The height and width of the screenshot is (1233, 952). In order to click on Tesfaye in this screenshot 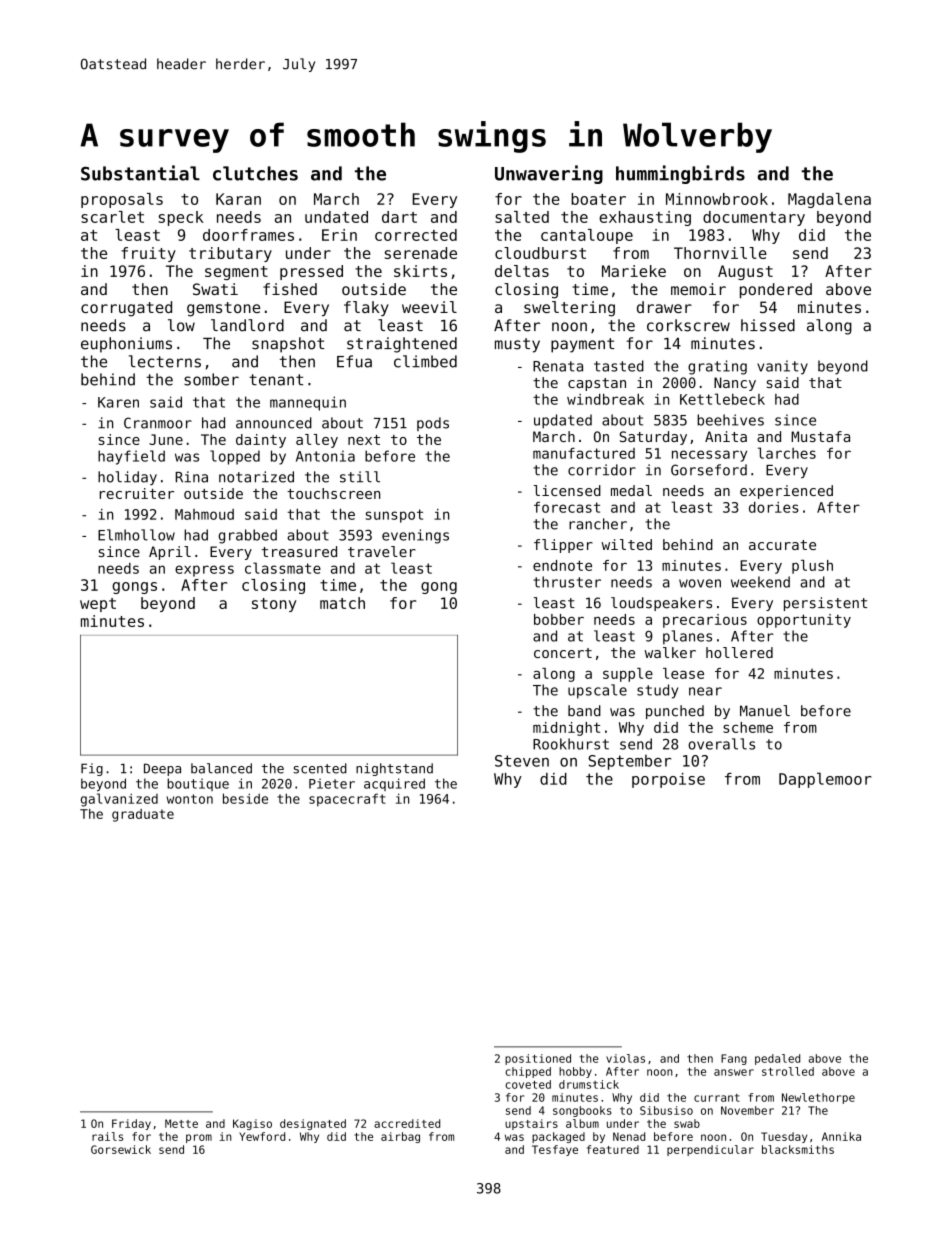, I will do `click(555, 1150)`.
